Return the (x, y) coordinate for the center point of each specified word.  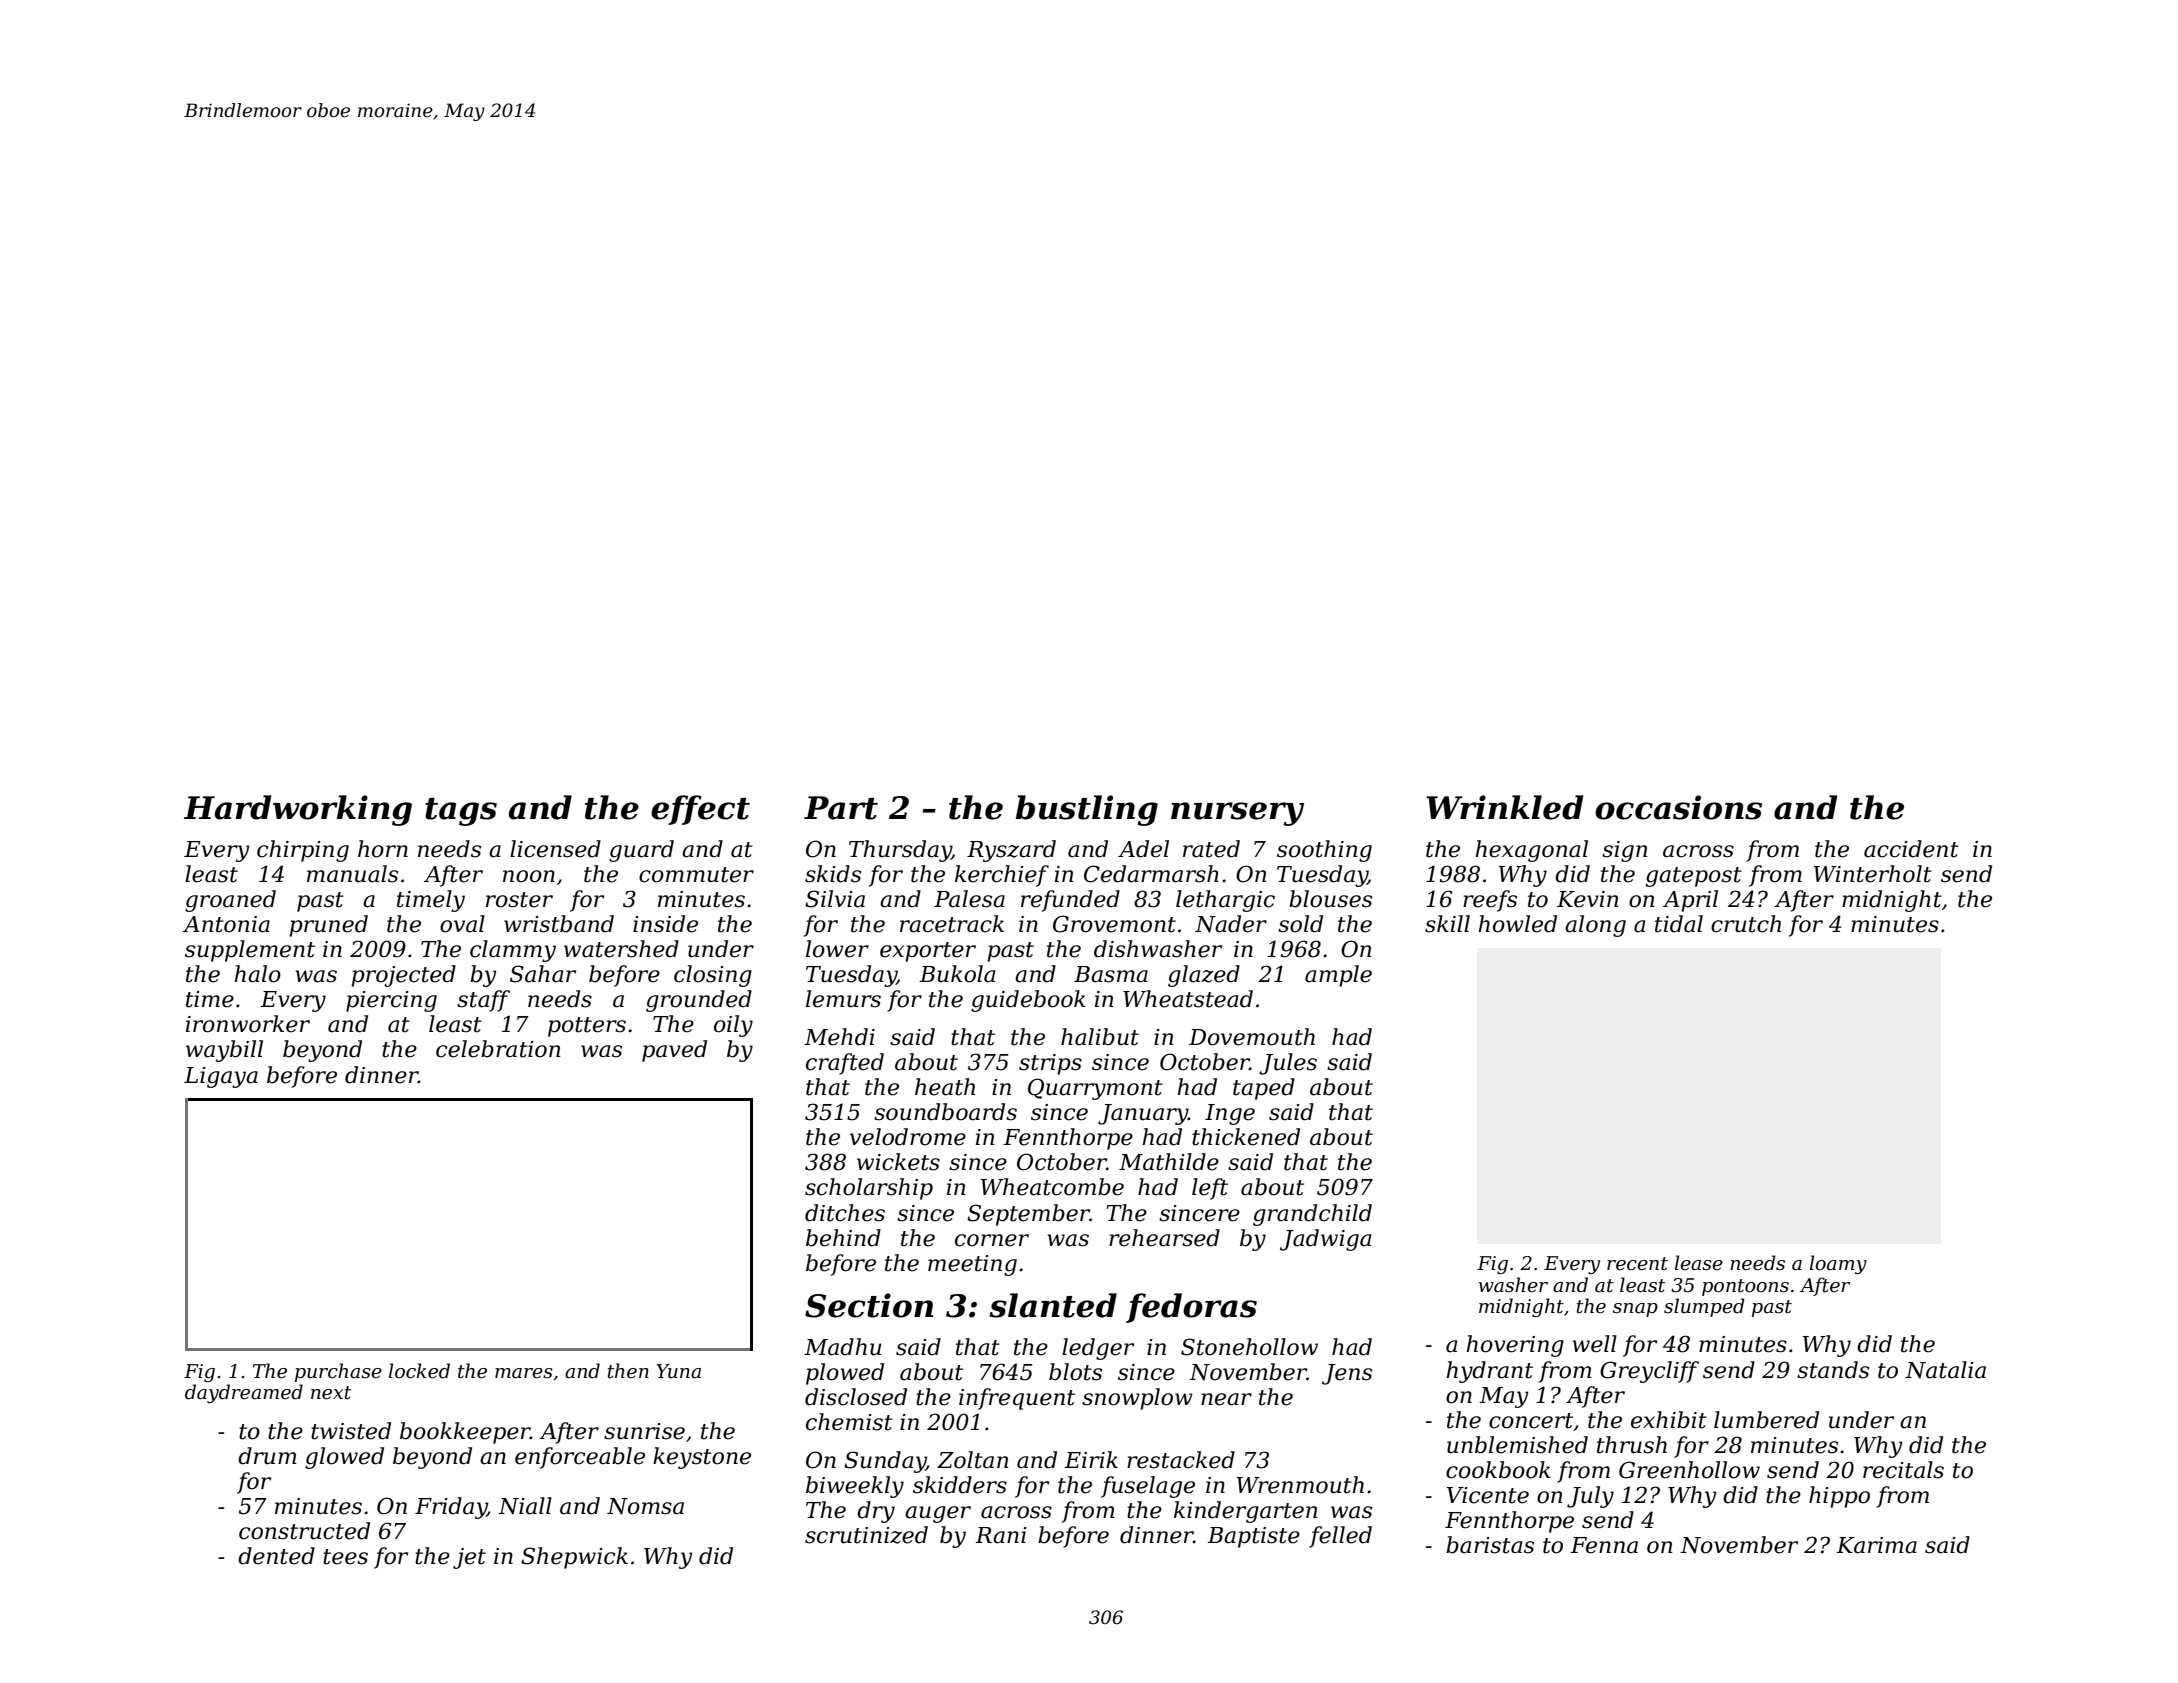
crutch (1746, 924)
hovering (1515, 1346)
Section (869, 1305)
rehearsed (1164, 1238)
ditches (845, 1213)
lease (1699, 1263)
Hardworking (298, 810)
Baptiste (1253, 1537)
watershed (621, 949)
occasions (1678, 807)
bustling (1087, 810)
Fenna (1604, 1545)
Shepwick (574, 1558)
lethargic (1225, 901)
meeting (972, 1265)
